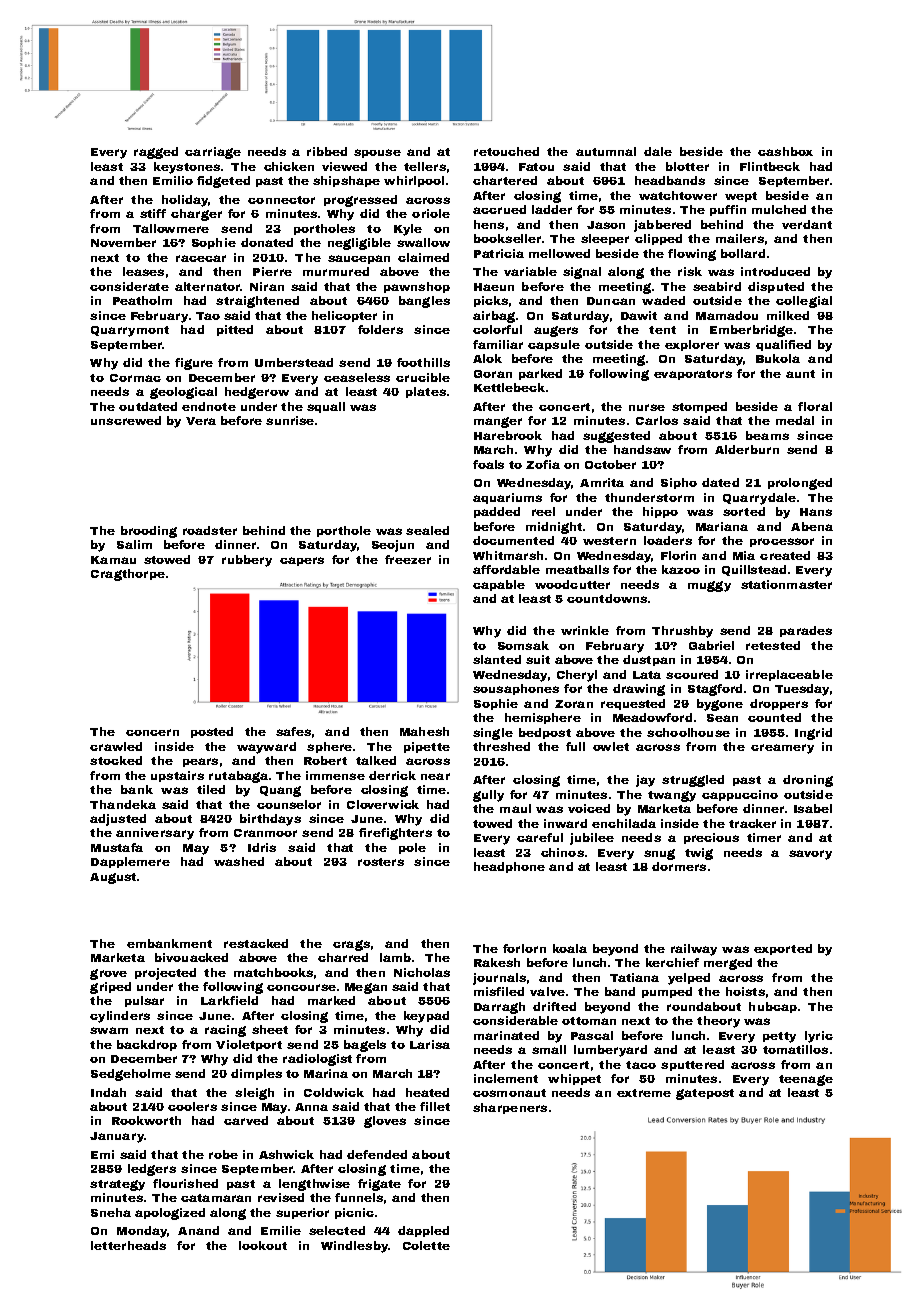 Image resolution: width=924 pixels, height=1314 pixels. Describe the element at coordinates (128, 1245) in the page. I see `letterheads` at that location.
